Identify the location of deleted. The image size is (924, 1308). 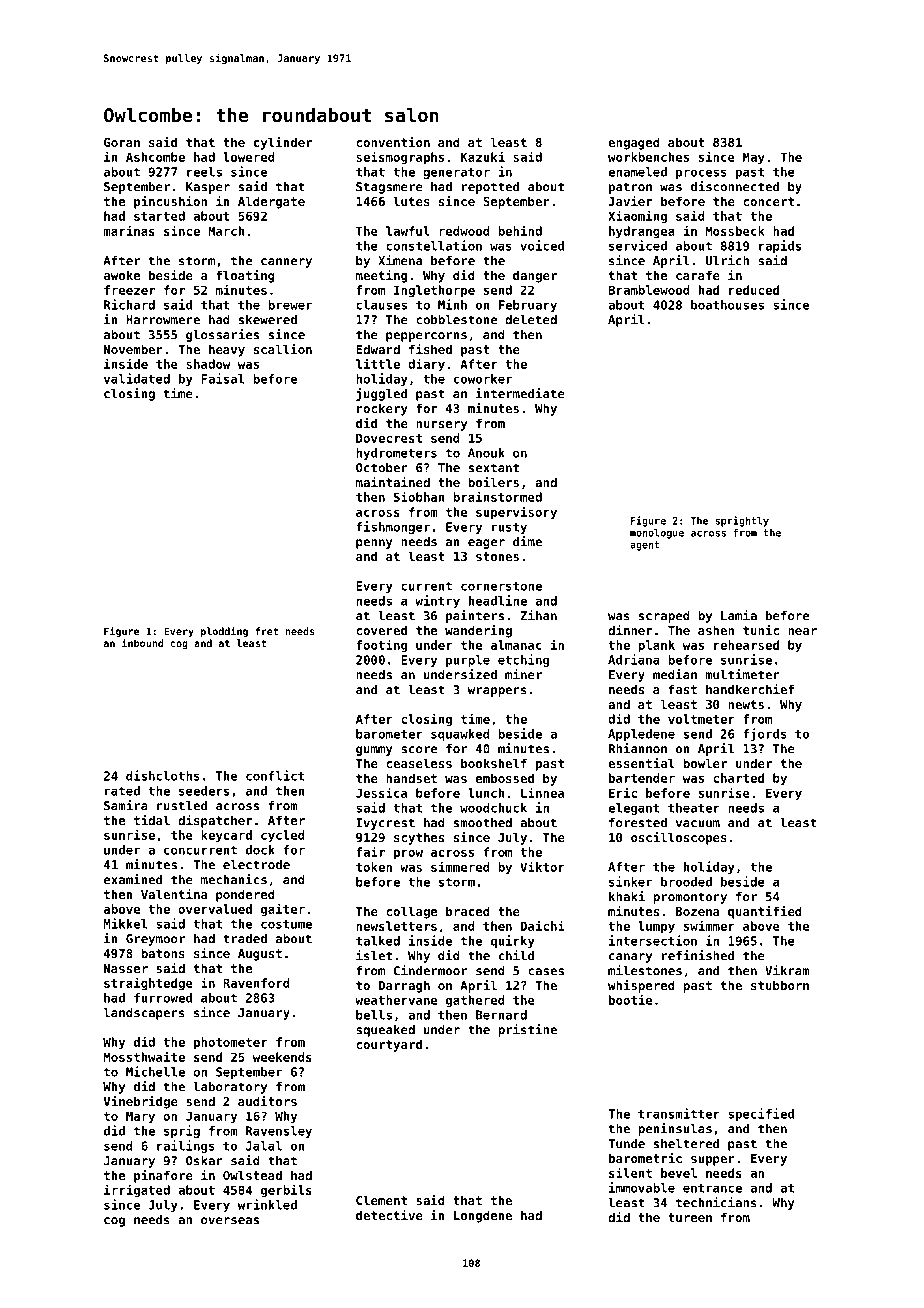
(531, 320).
